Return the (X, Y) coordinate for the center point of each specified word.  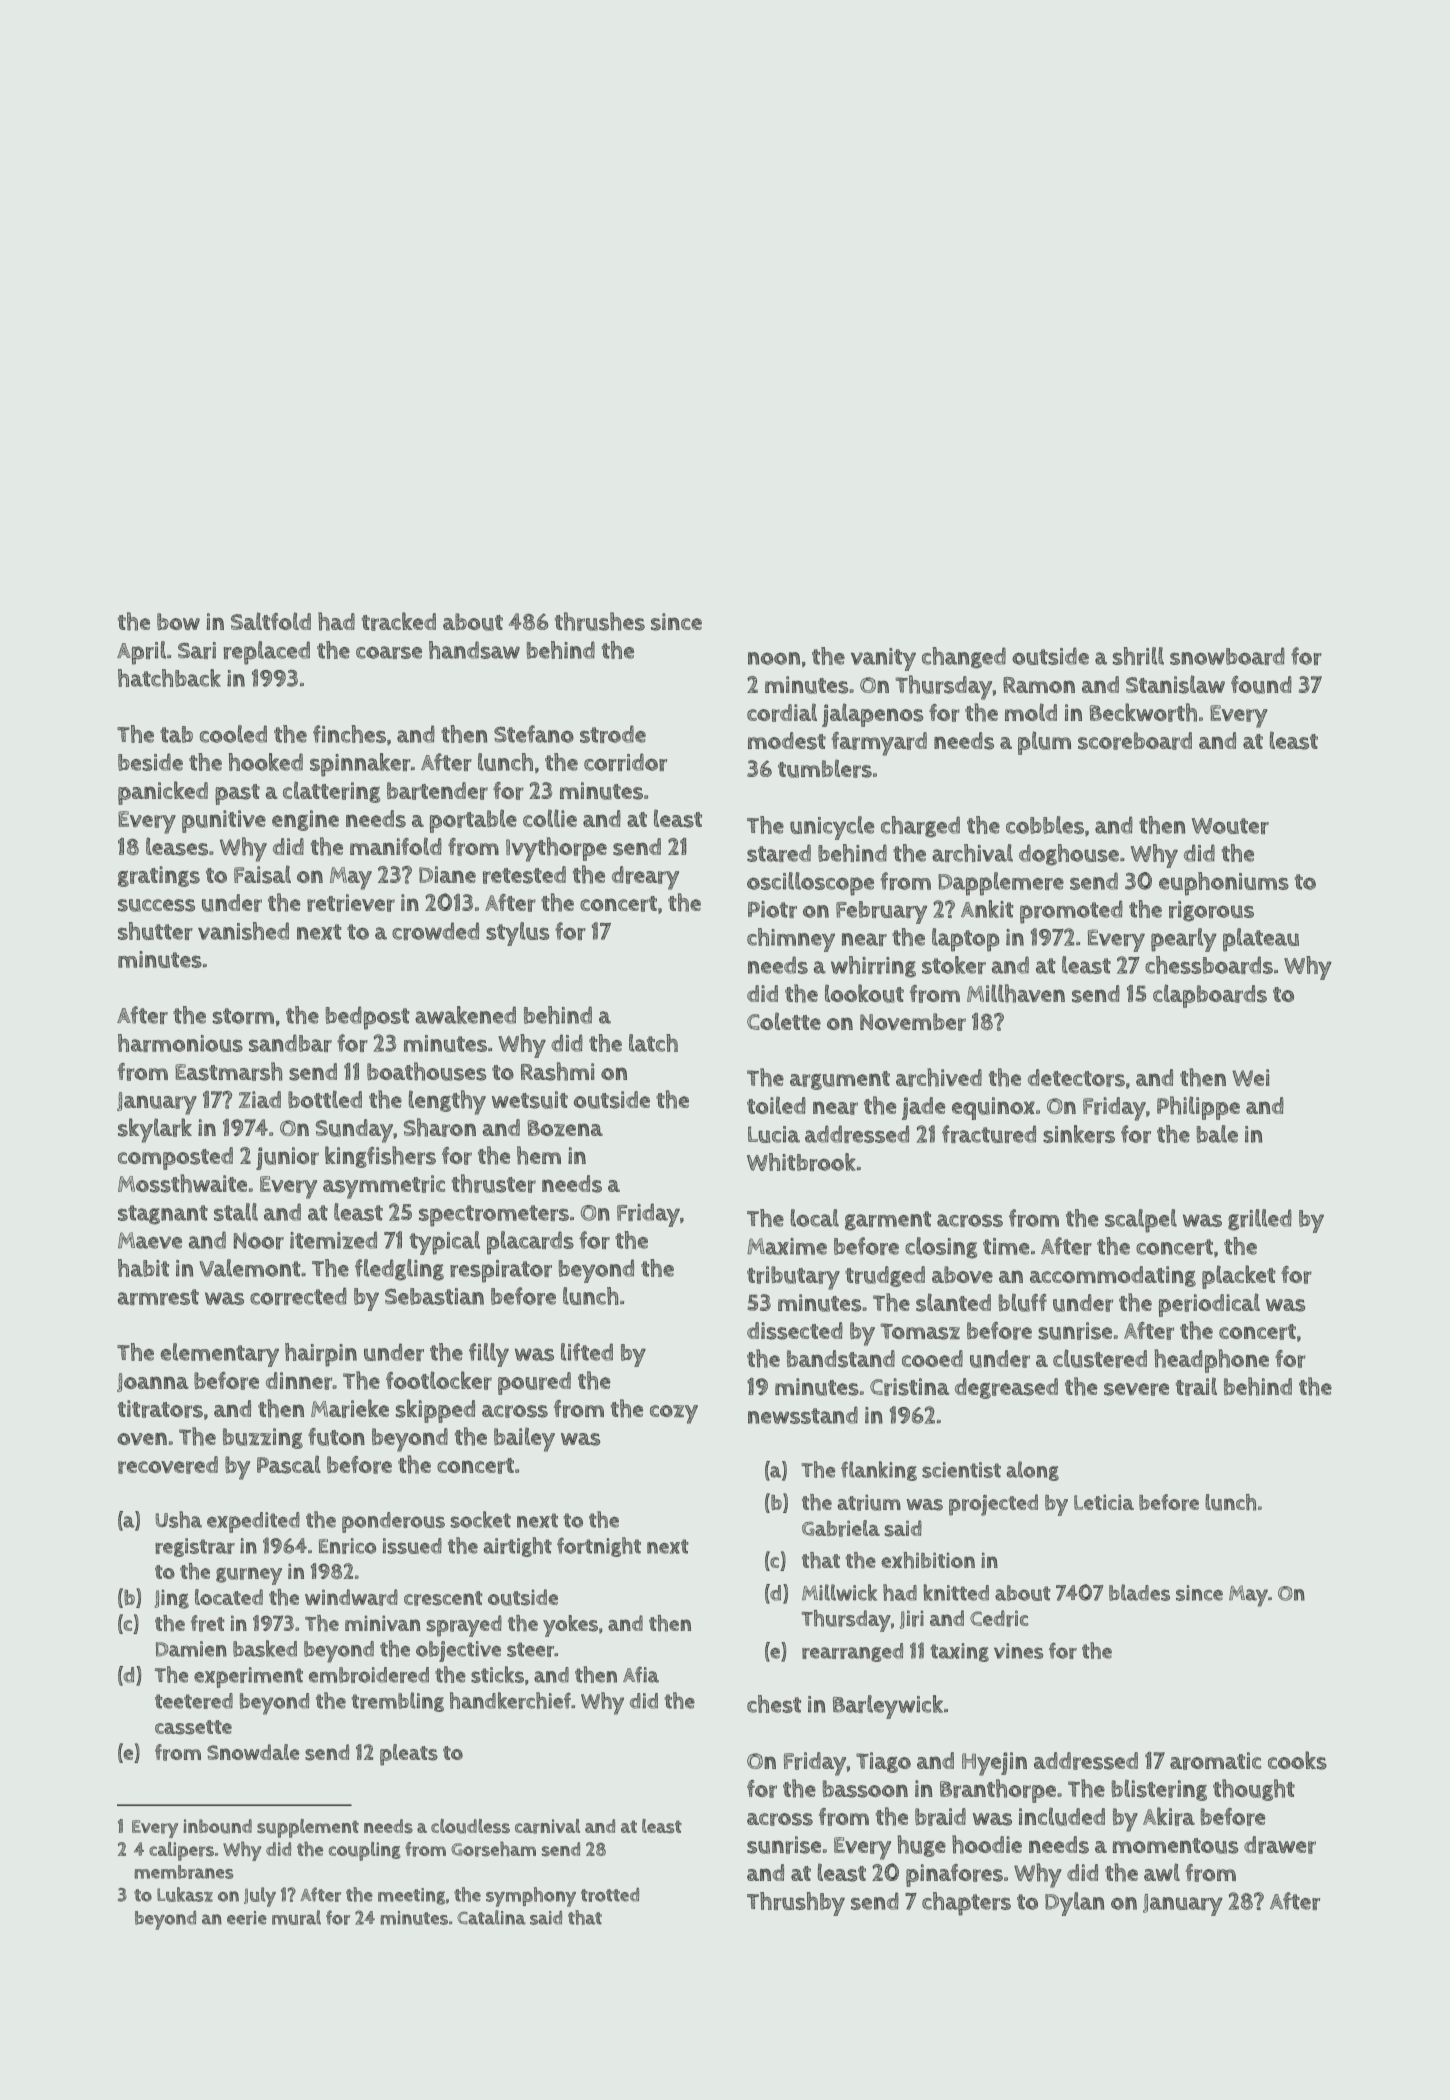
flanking (879, 1471)
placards (530, 1243)
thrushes (600, 621)
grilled (1260, 1220)
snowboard (1227, 656)
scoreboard (1135, 741)
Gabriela (841, 1528)
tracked (399, 621)
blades (1139, 1592)
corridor (625, 762)
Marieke (350, 1408)
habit (143, 1268)
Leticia (1104, 1502)
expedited (253, 1522)
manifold (396, 846)
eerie (247, 1918)
